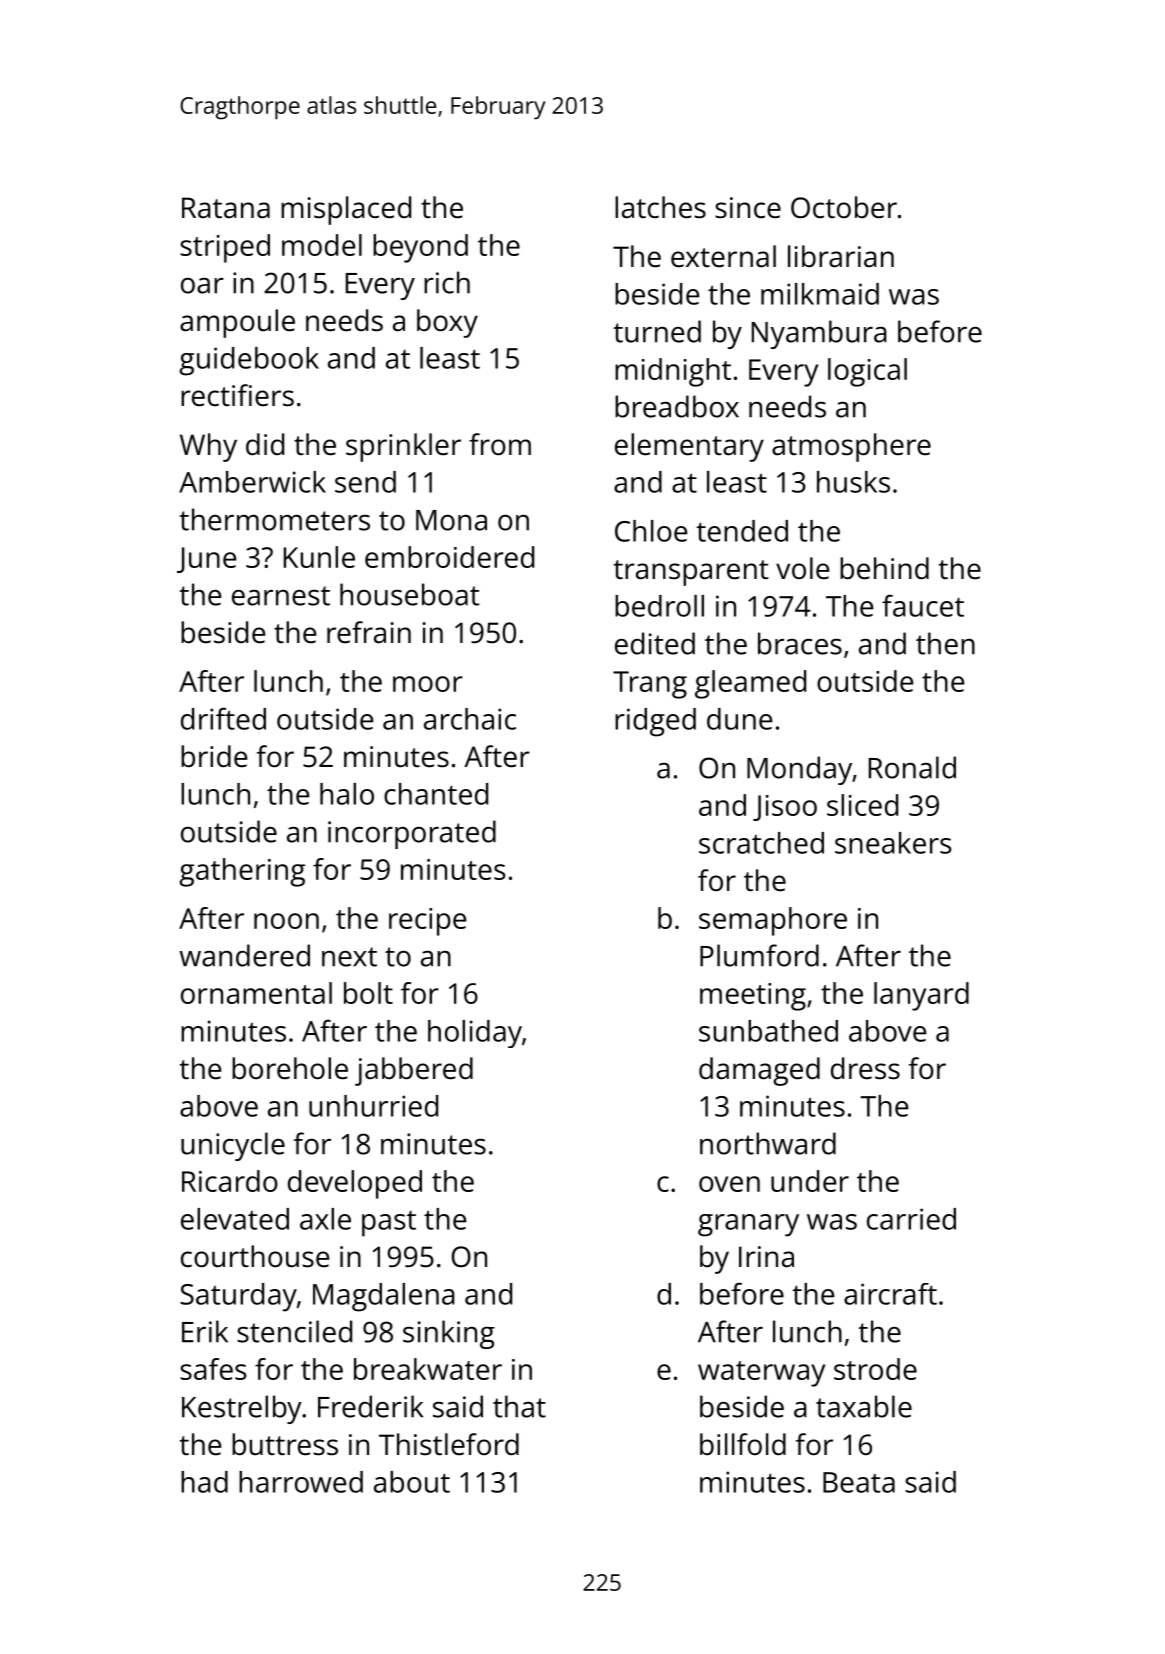 This screenshot has width=1165, height=1654. I want to click on bolt, so click(368, 993).
